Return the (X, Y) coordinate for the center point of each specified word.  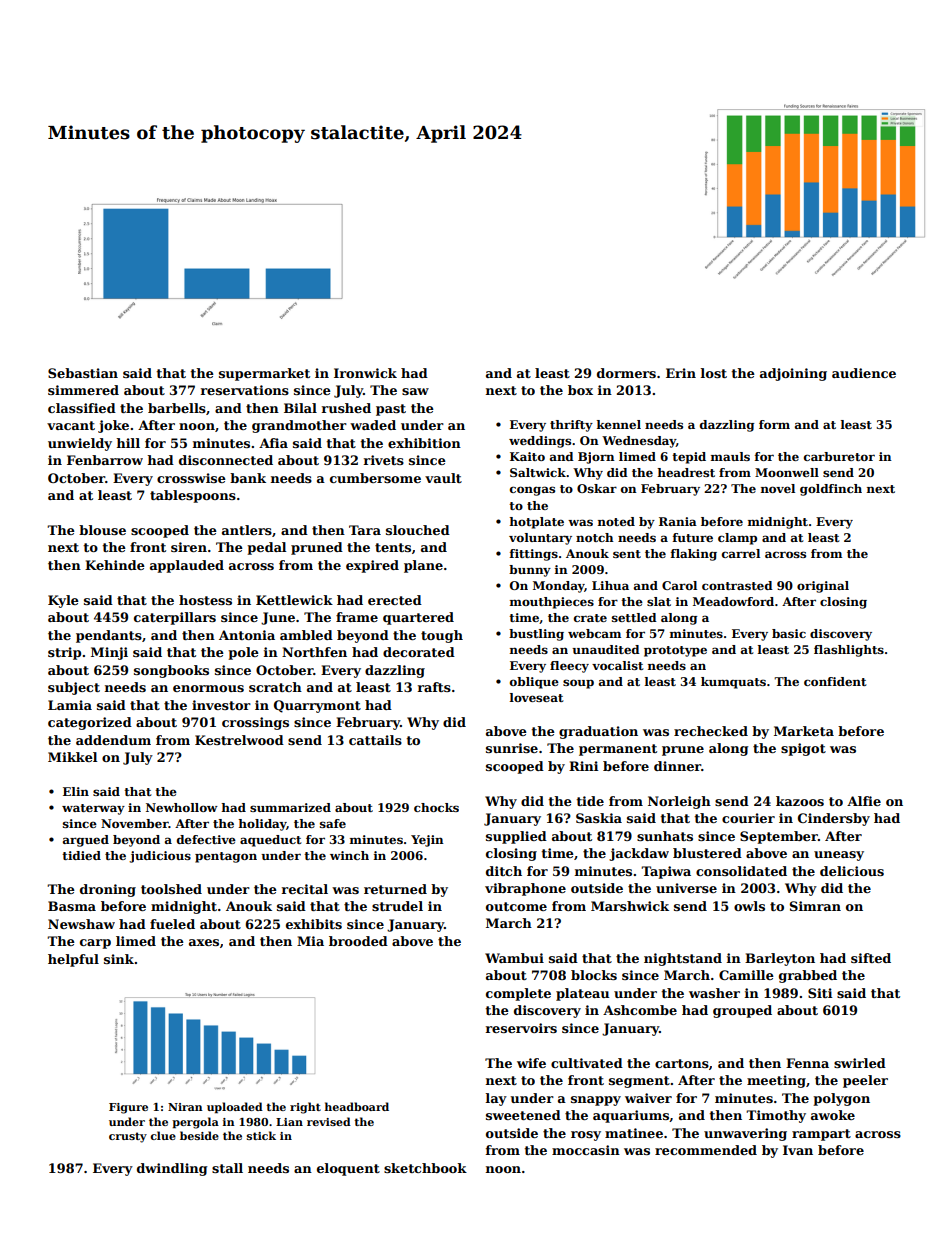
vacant (71, 425)
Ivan (798, 1150)
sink (119, 959)
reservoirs (521, 1028)
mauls (730, 456)
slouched (418, 530)
